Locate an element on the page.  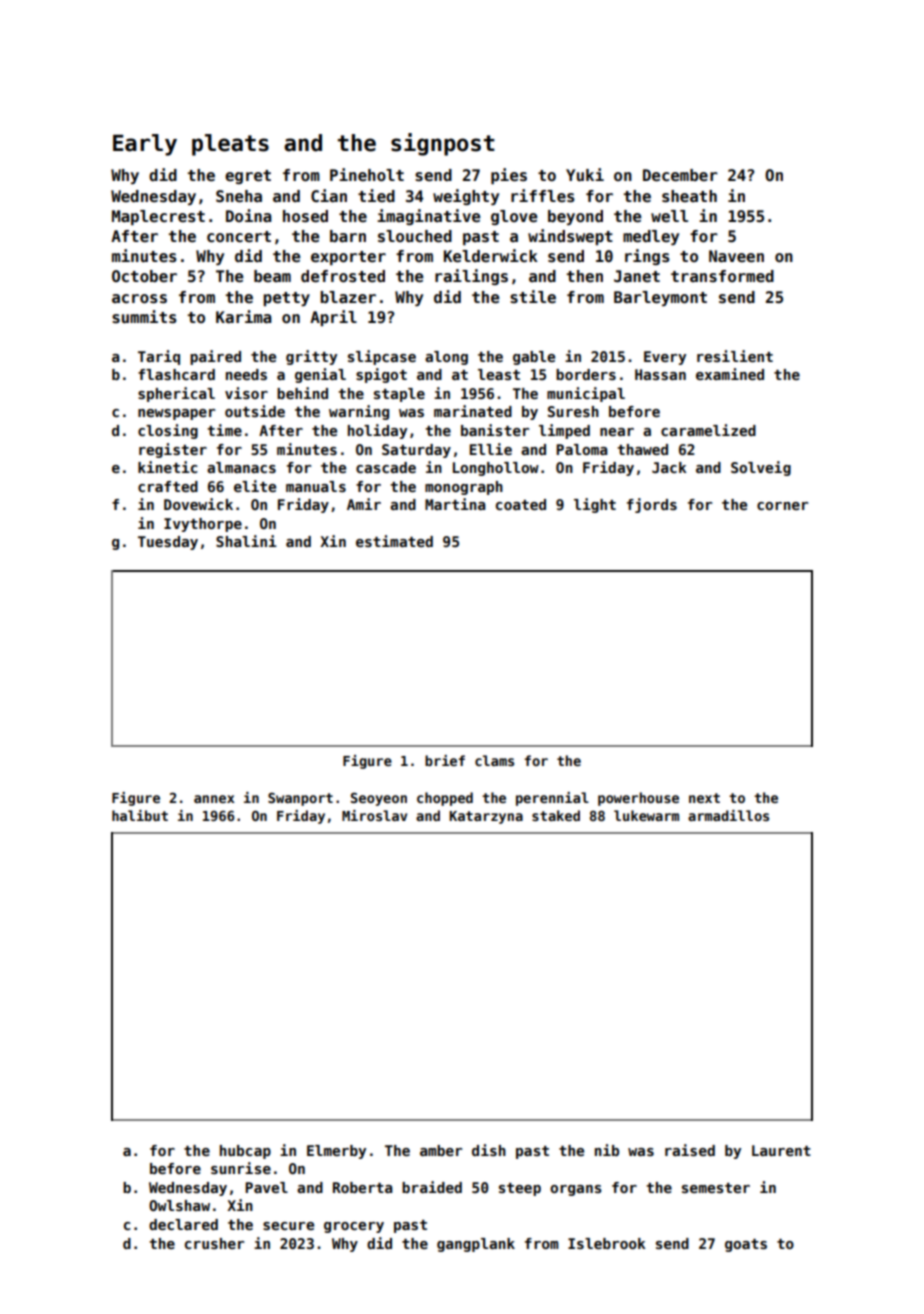
crusher is located at coordinates (214, 1243).
